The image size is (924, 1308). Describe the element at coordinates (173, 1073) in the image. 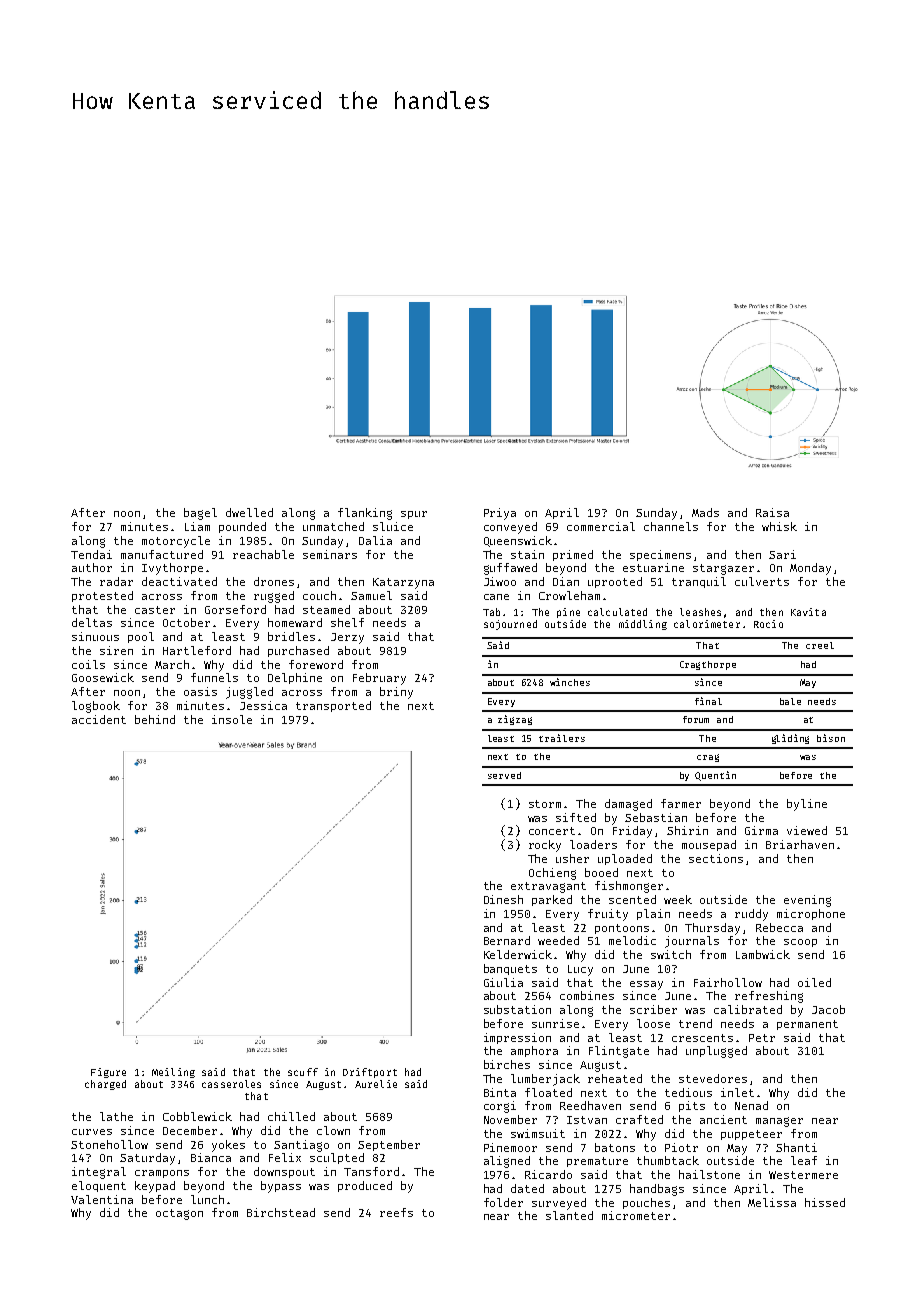

I see `Meiling` at that location.
